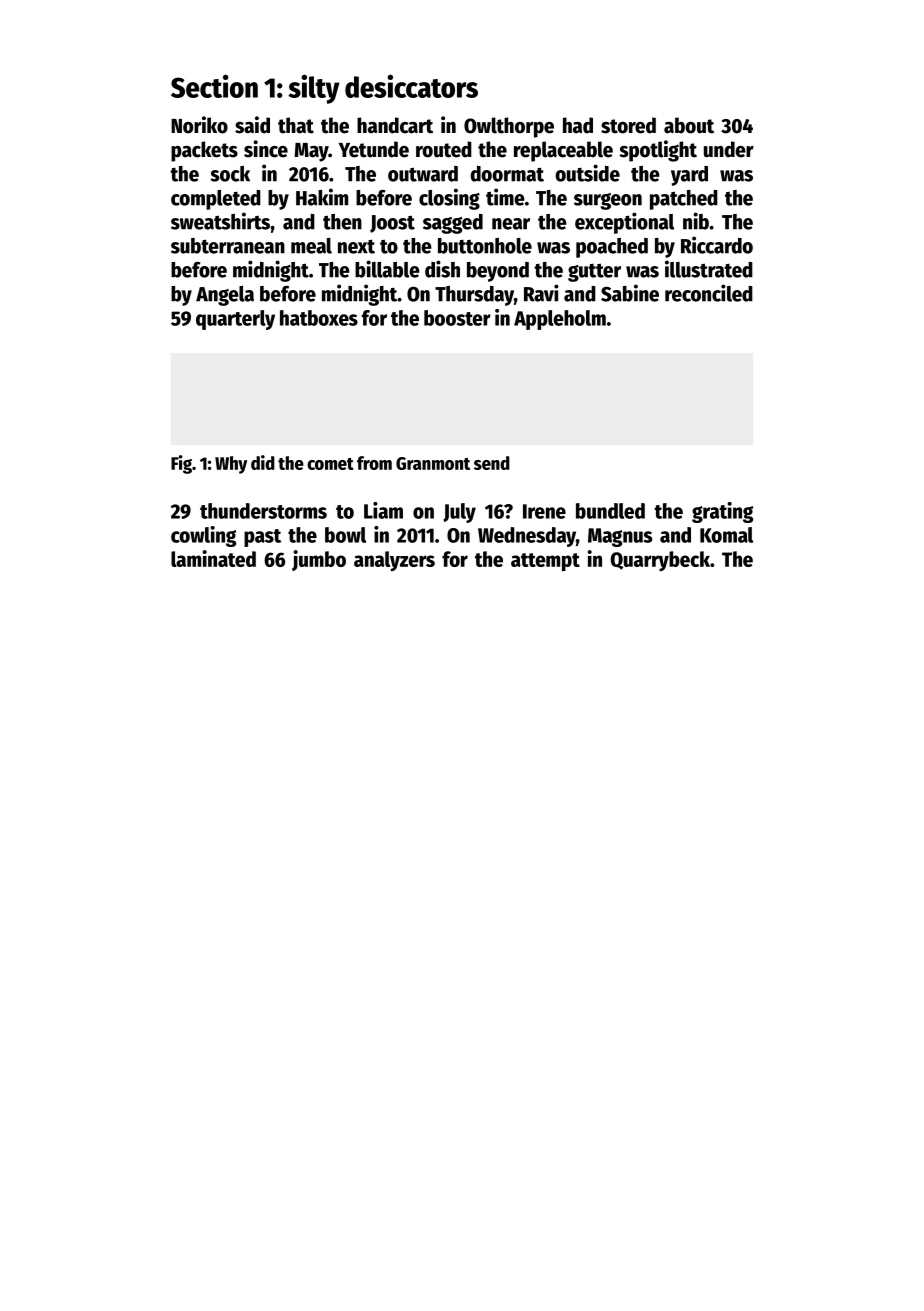 This screenshot has height=1311, width=924. Describe the element at coordinates (311, 246) in the screenshot. I see `meal` at that location.
